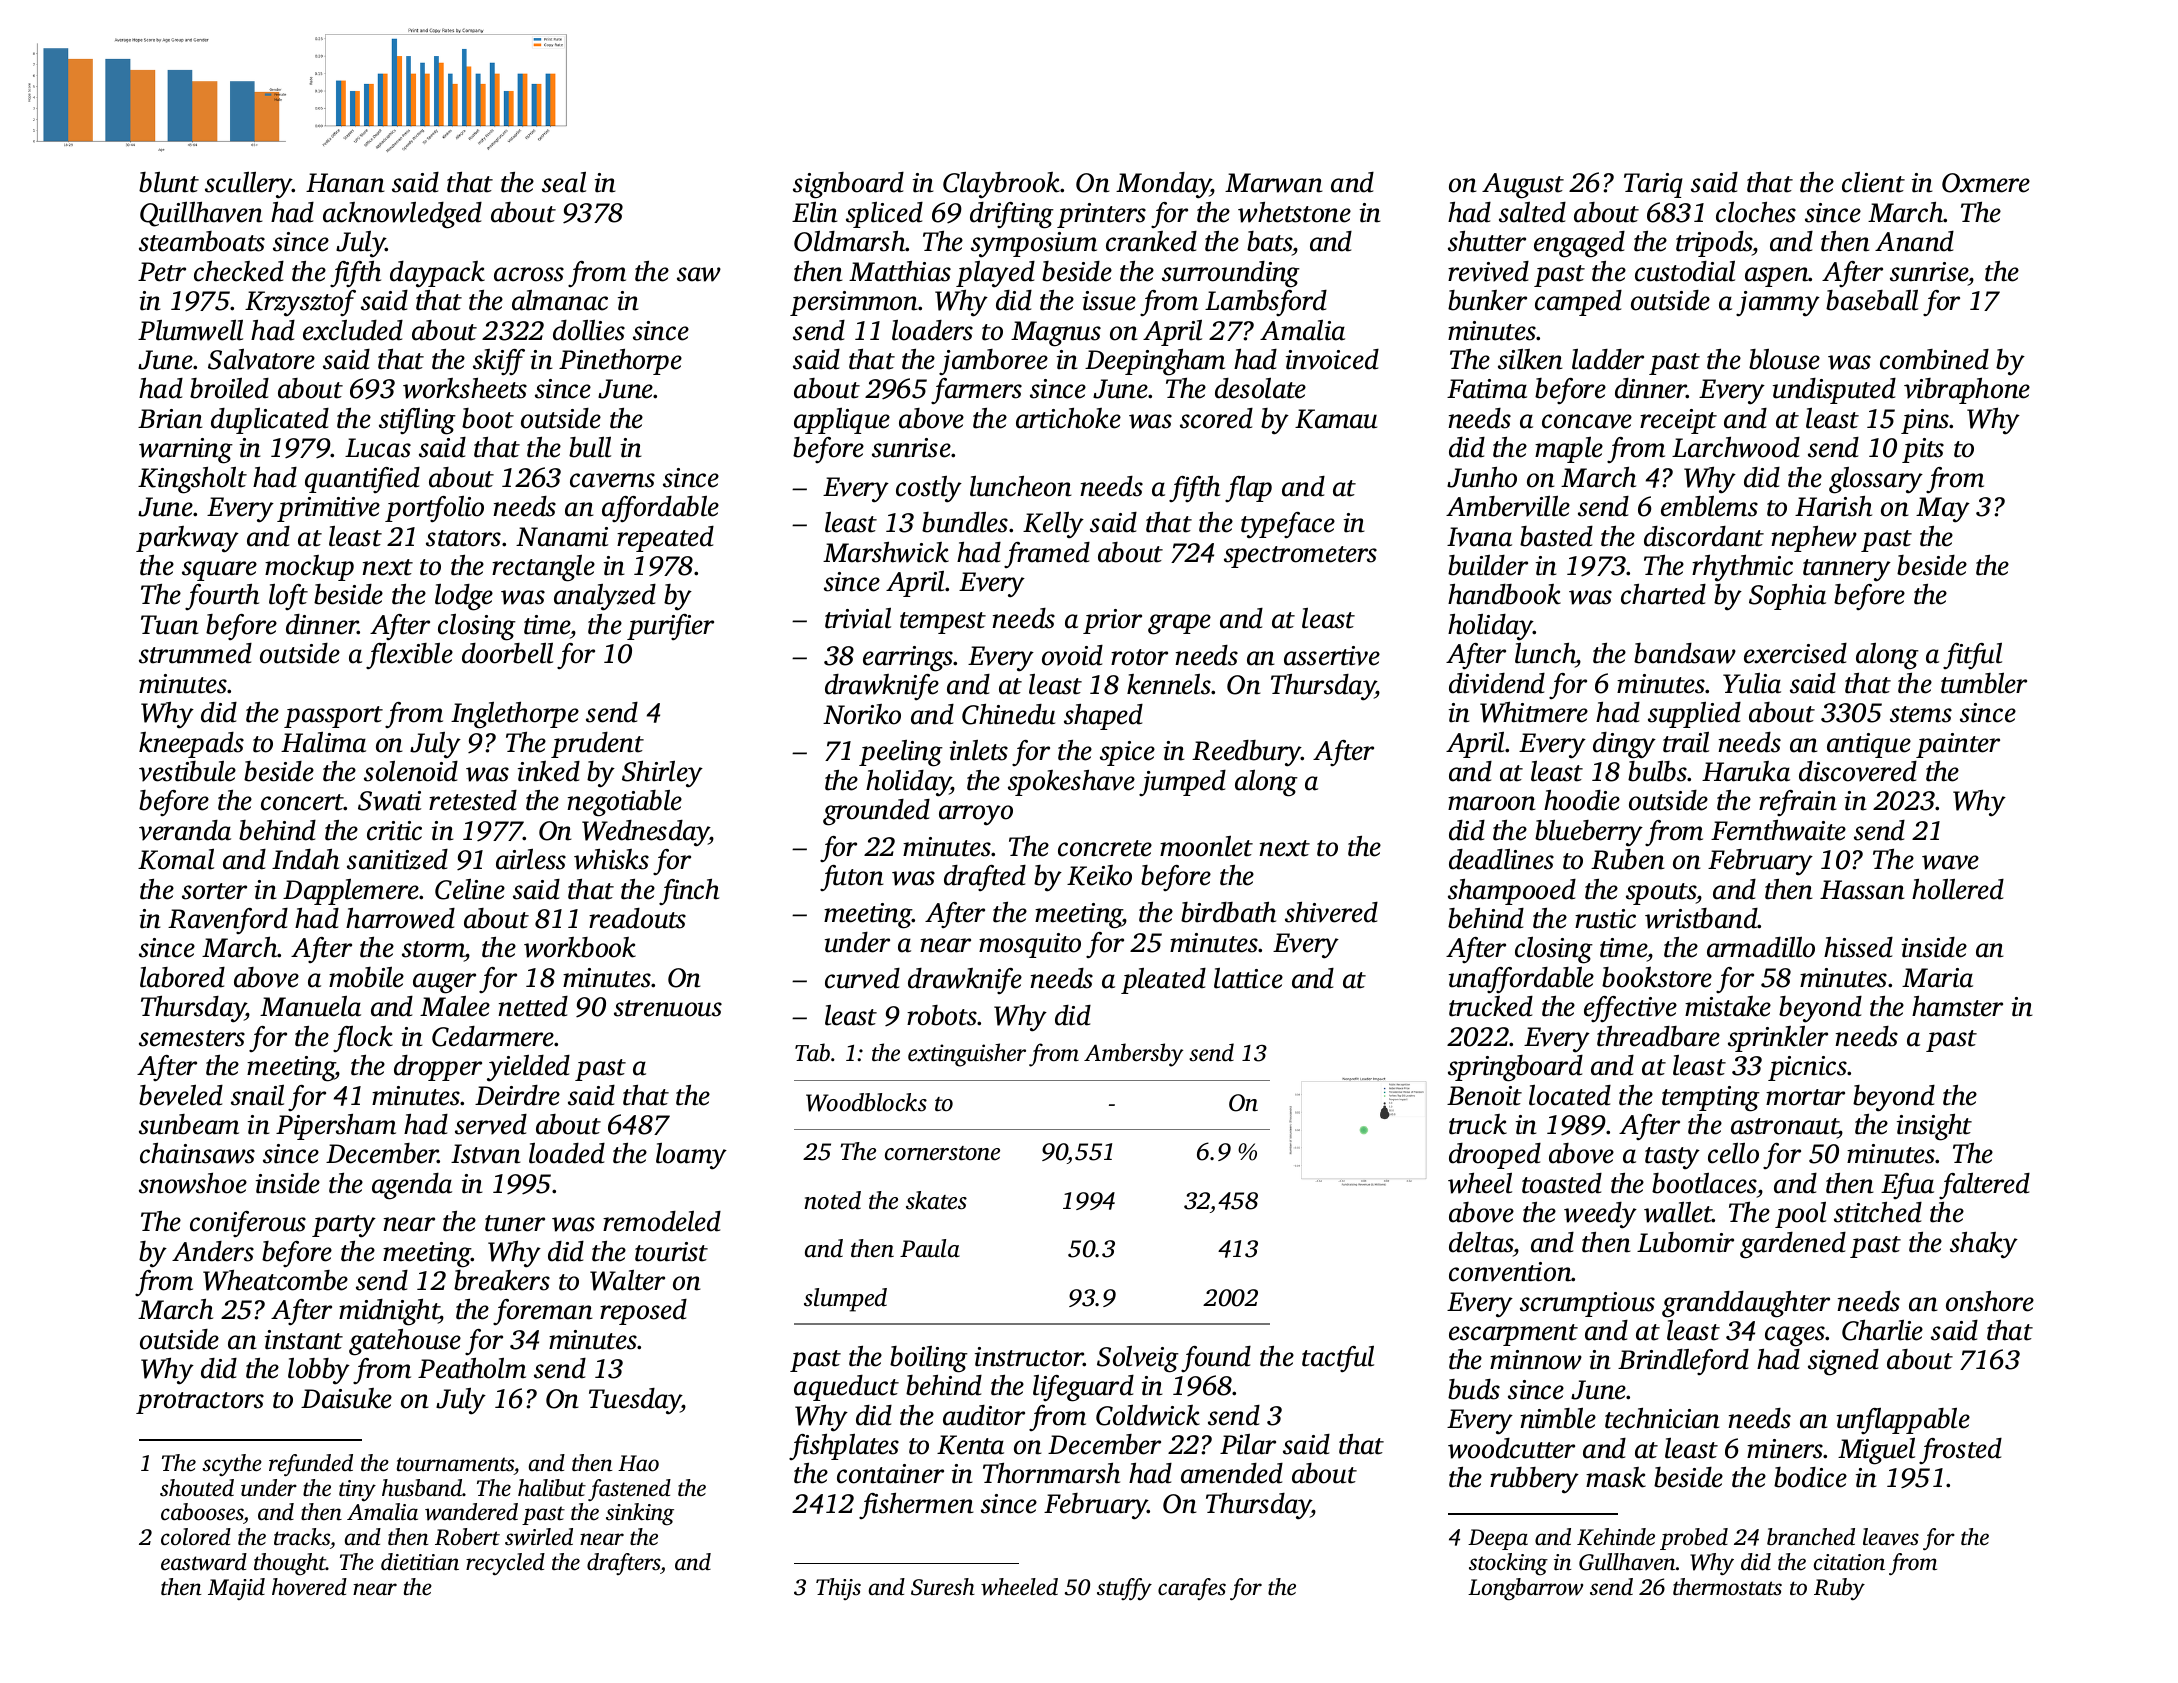  I want to click on glossary, so click(1876, 480).
